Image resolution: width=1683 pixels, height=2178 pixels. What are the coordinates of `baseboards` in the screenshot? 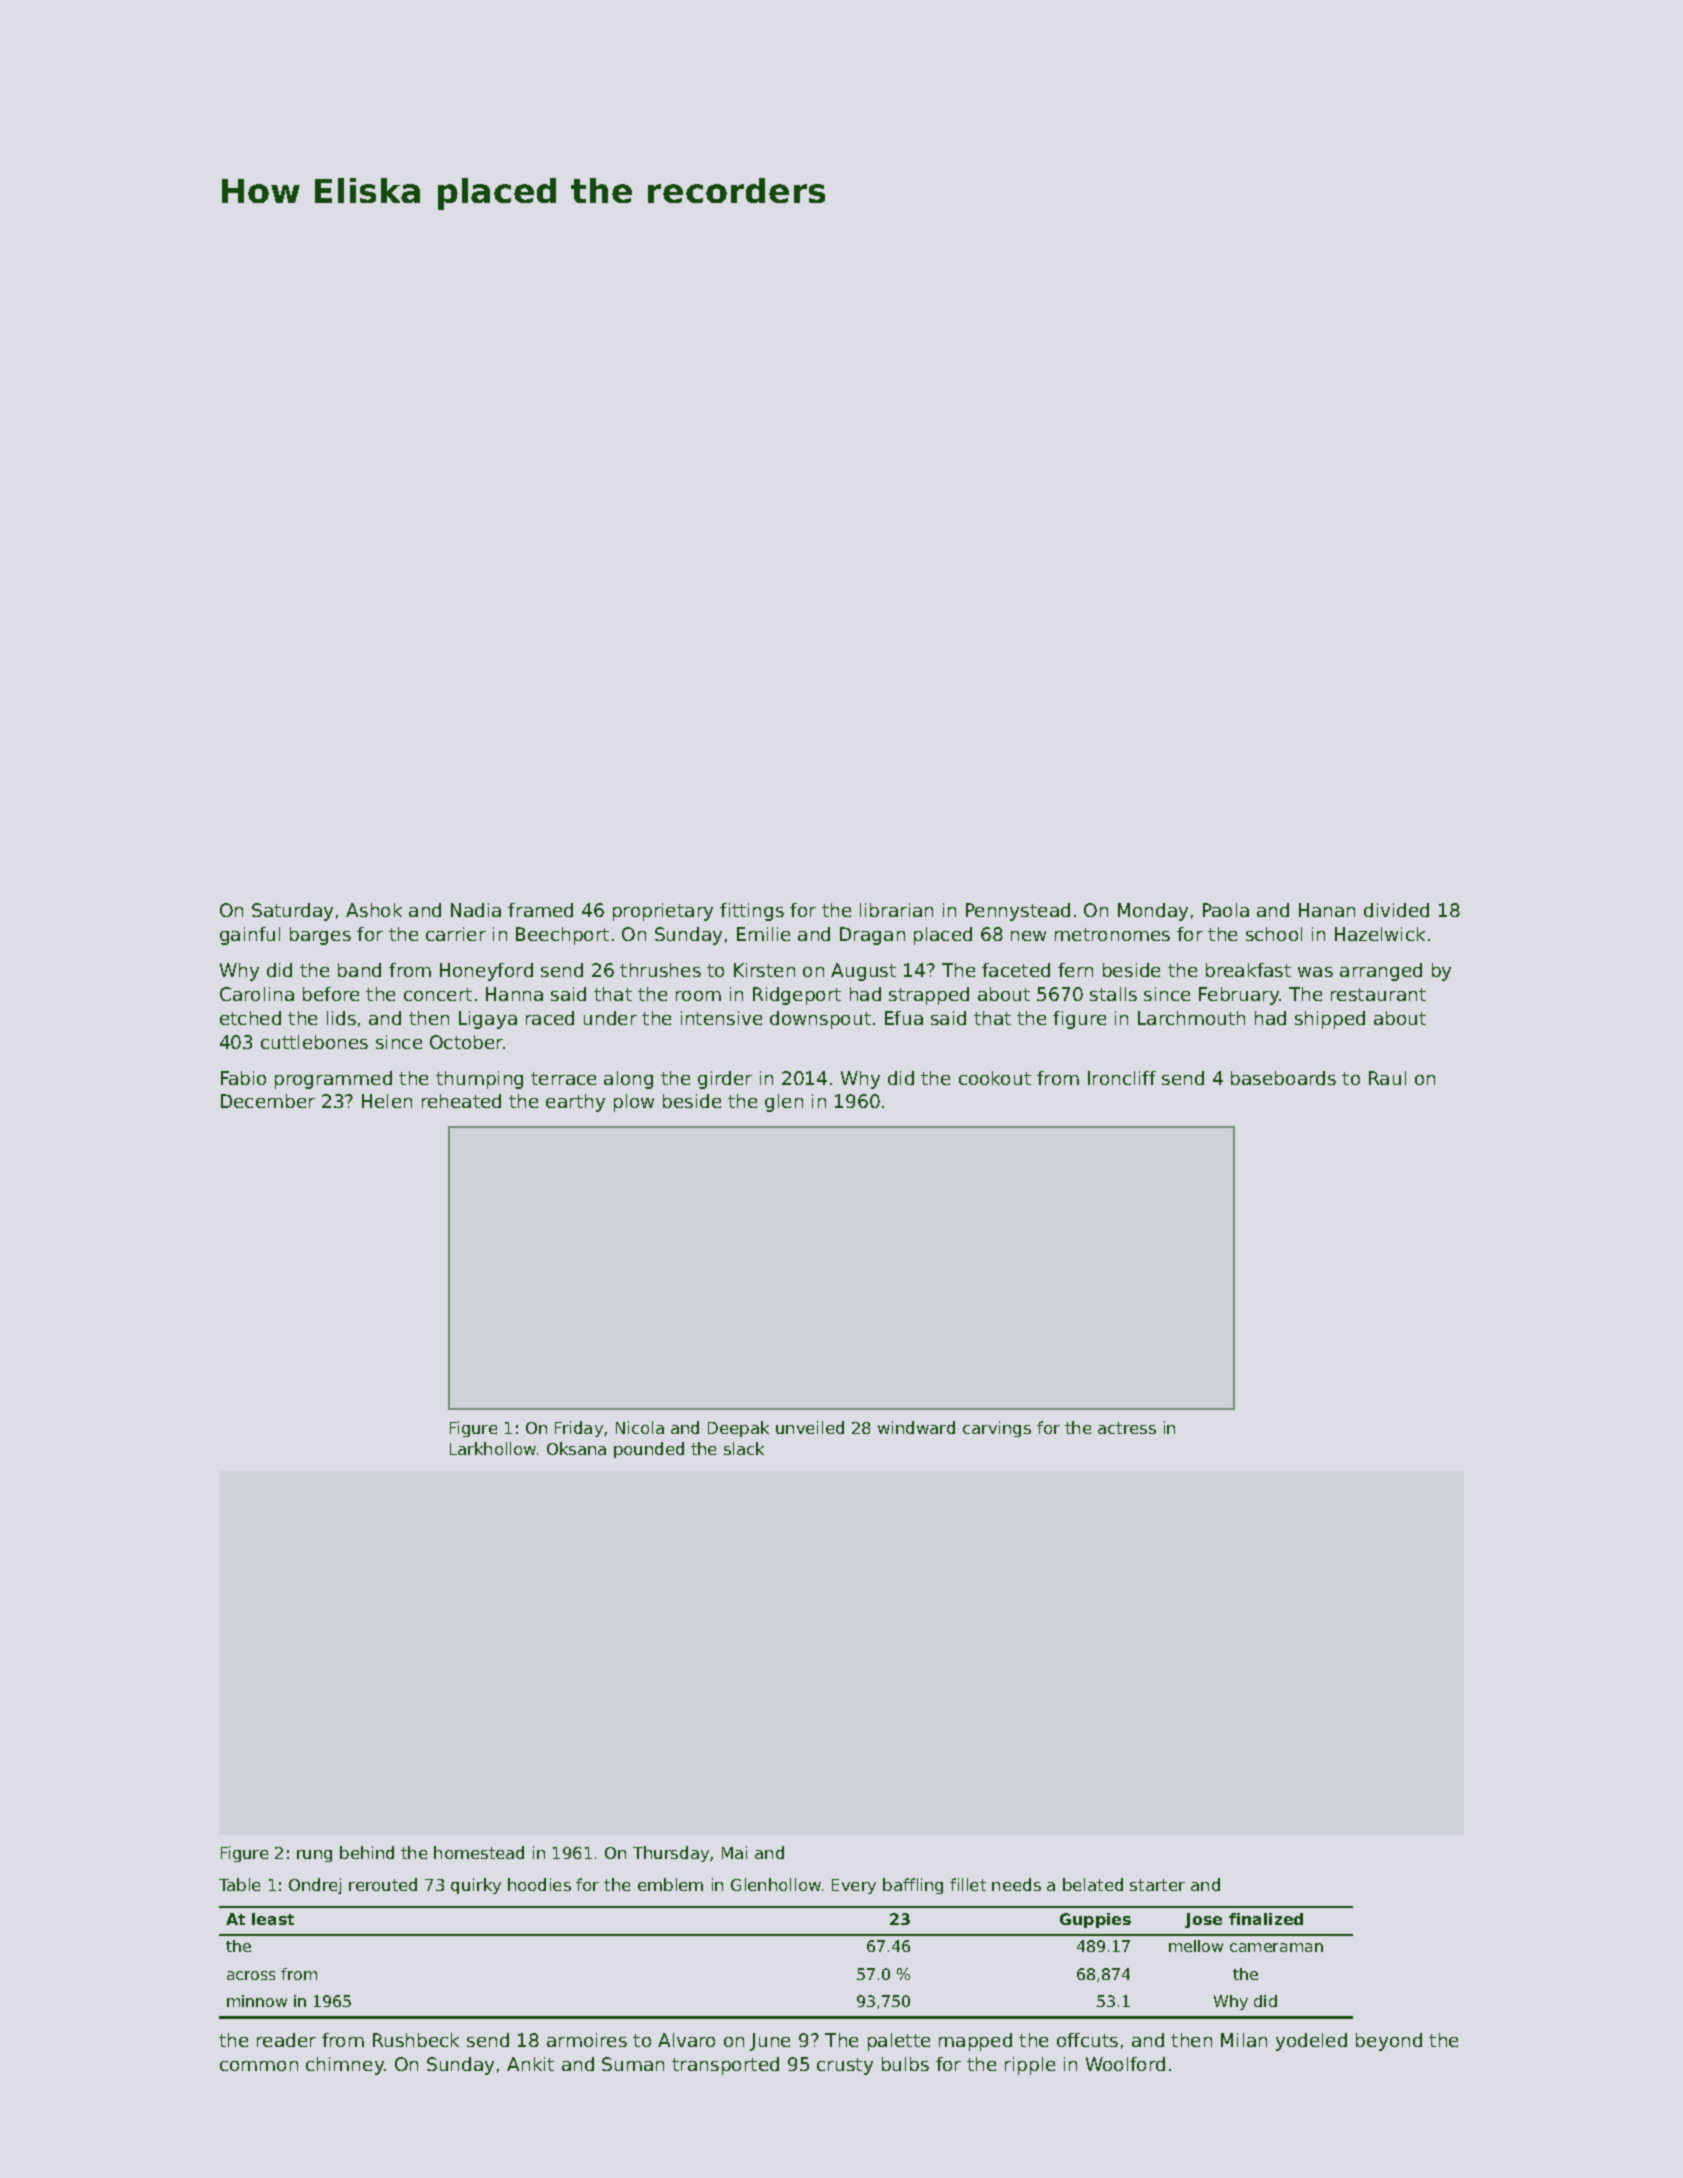 It's located at (1283, 1078).
